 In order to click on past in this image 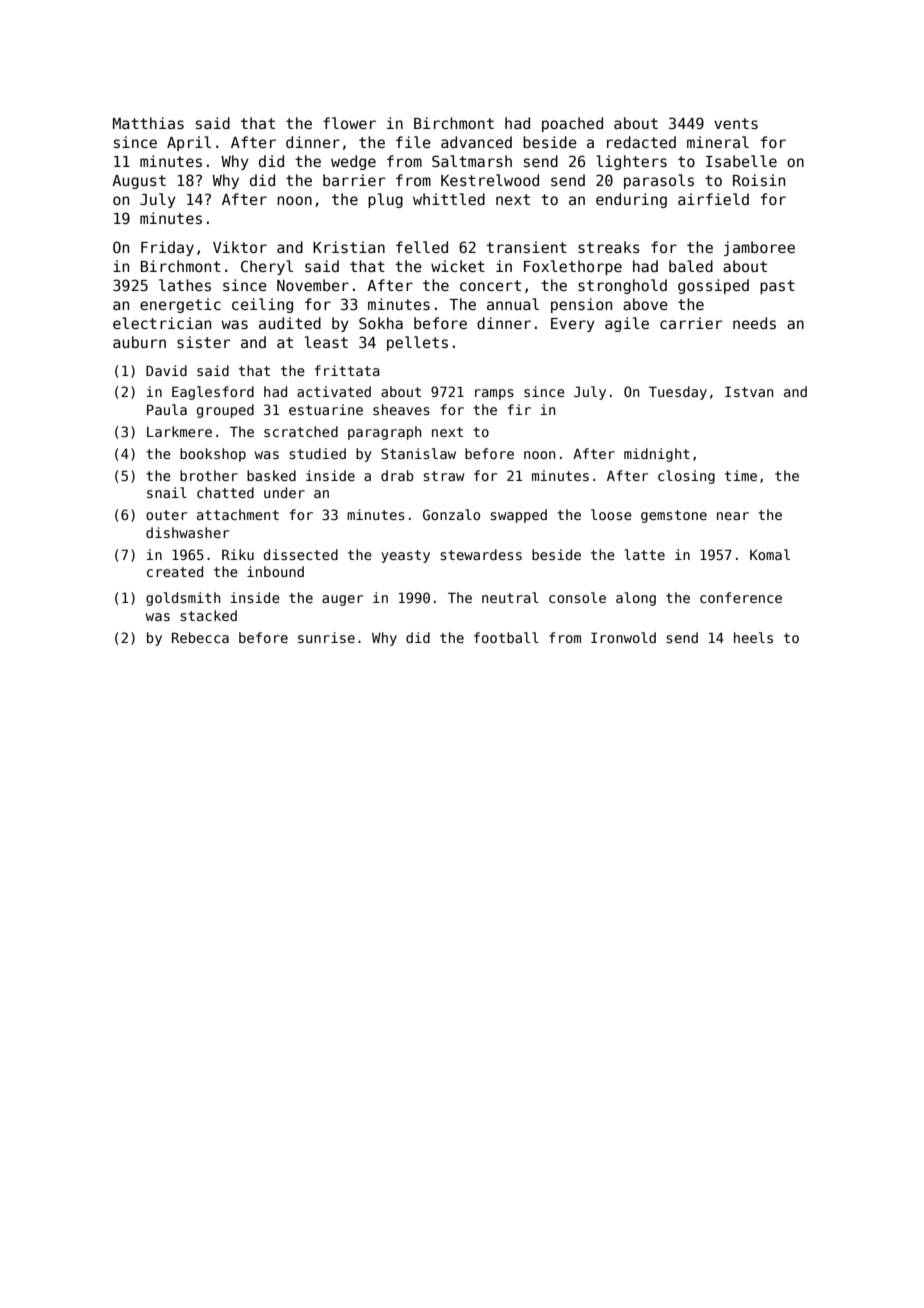, I will do `click(777, 287)`.
